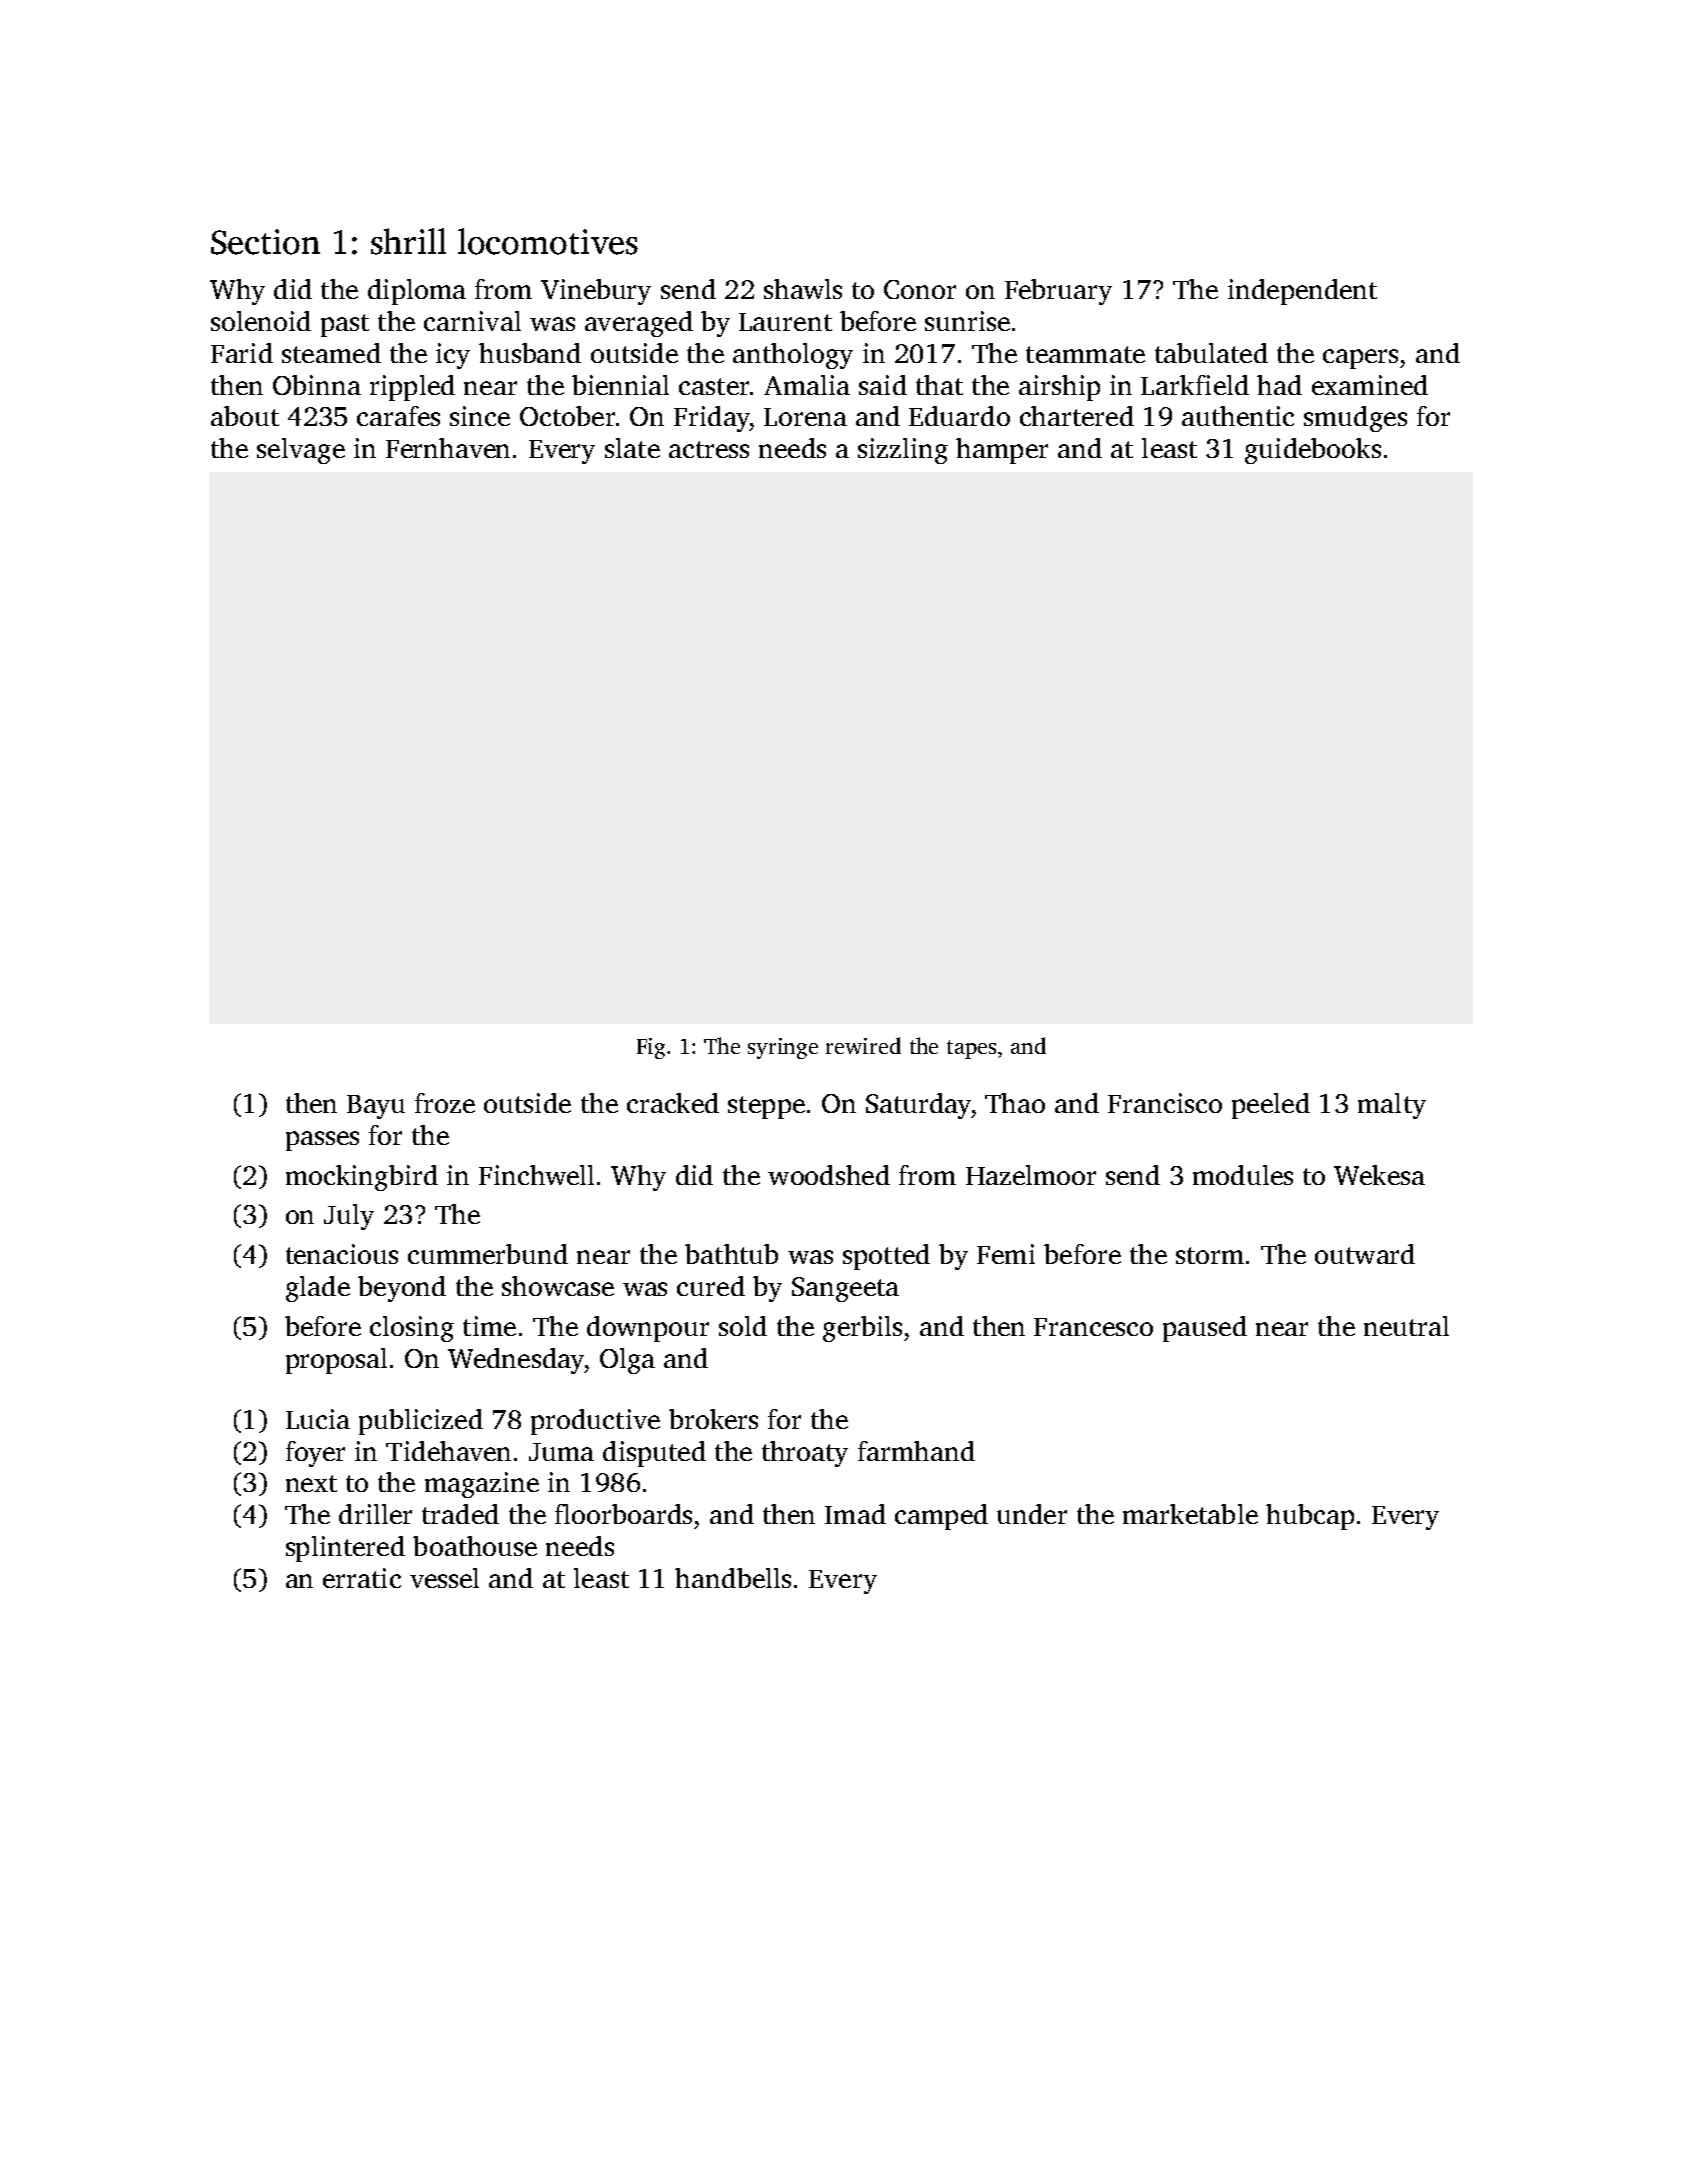  What do you see at coordinates (472, 321) in the screenshot?
I see `carnival` at bounding box center [472, 321].
